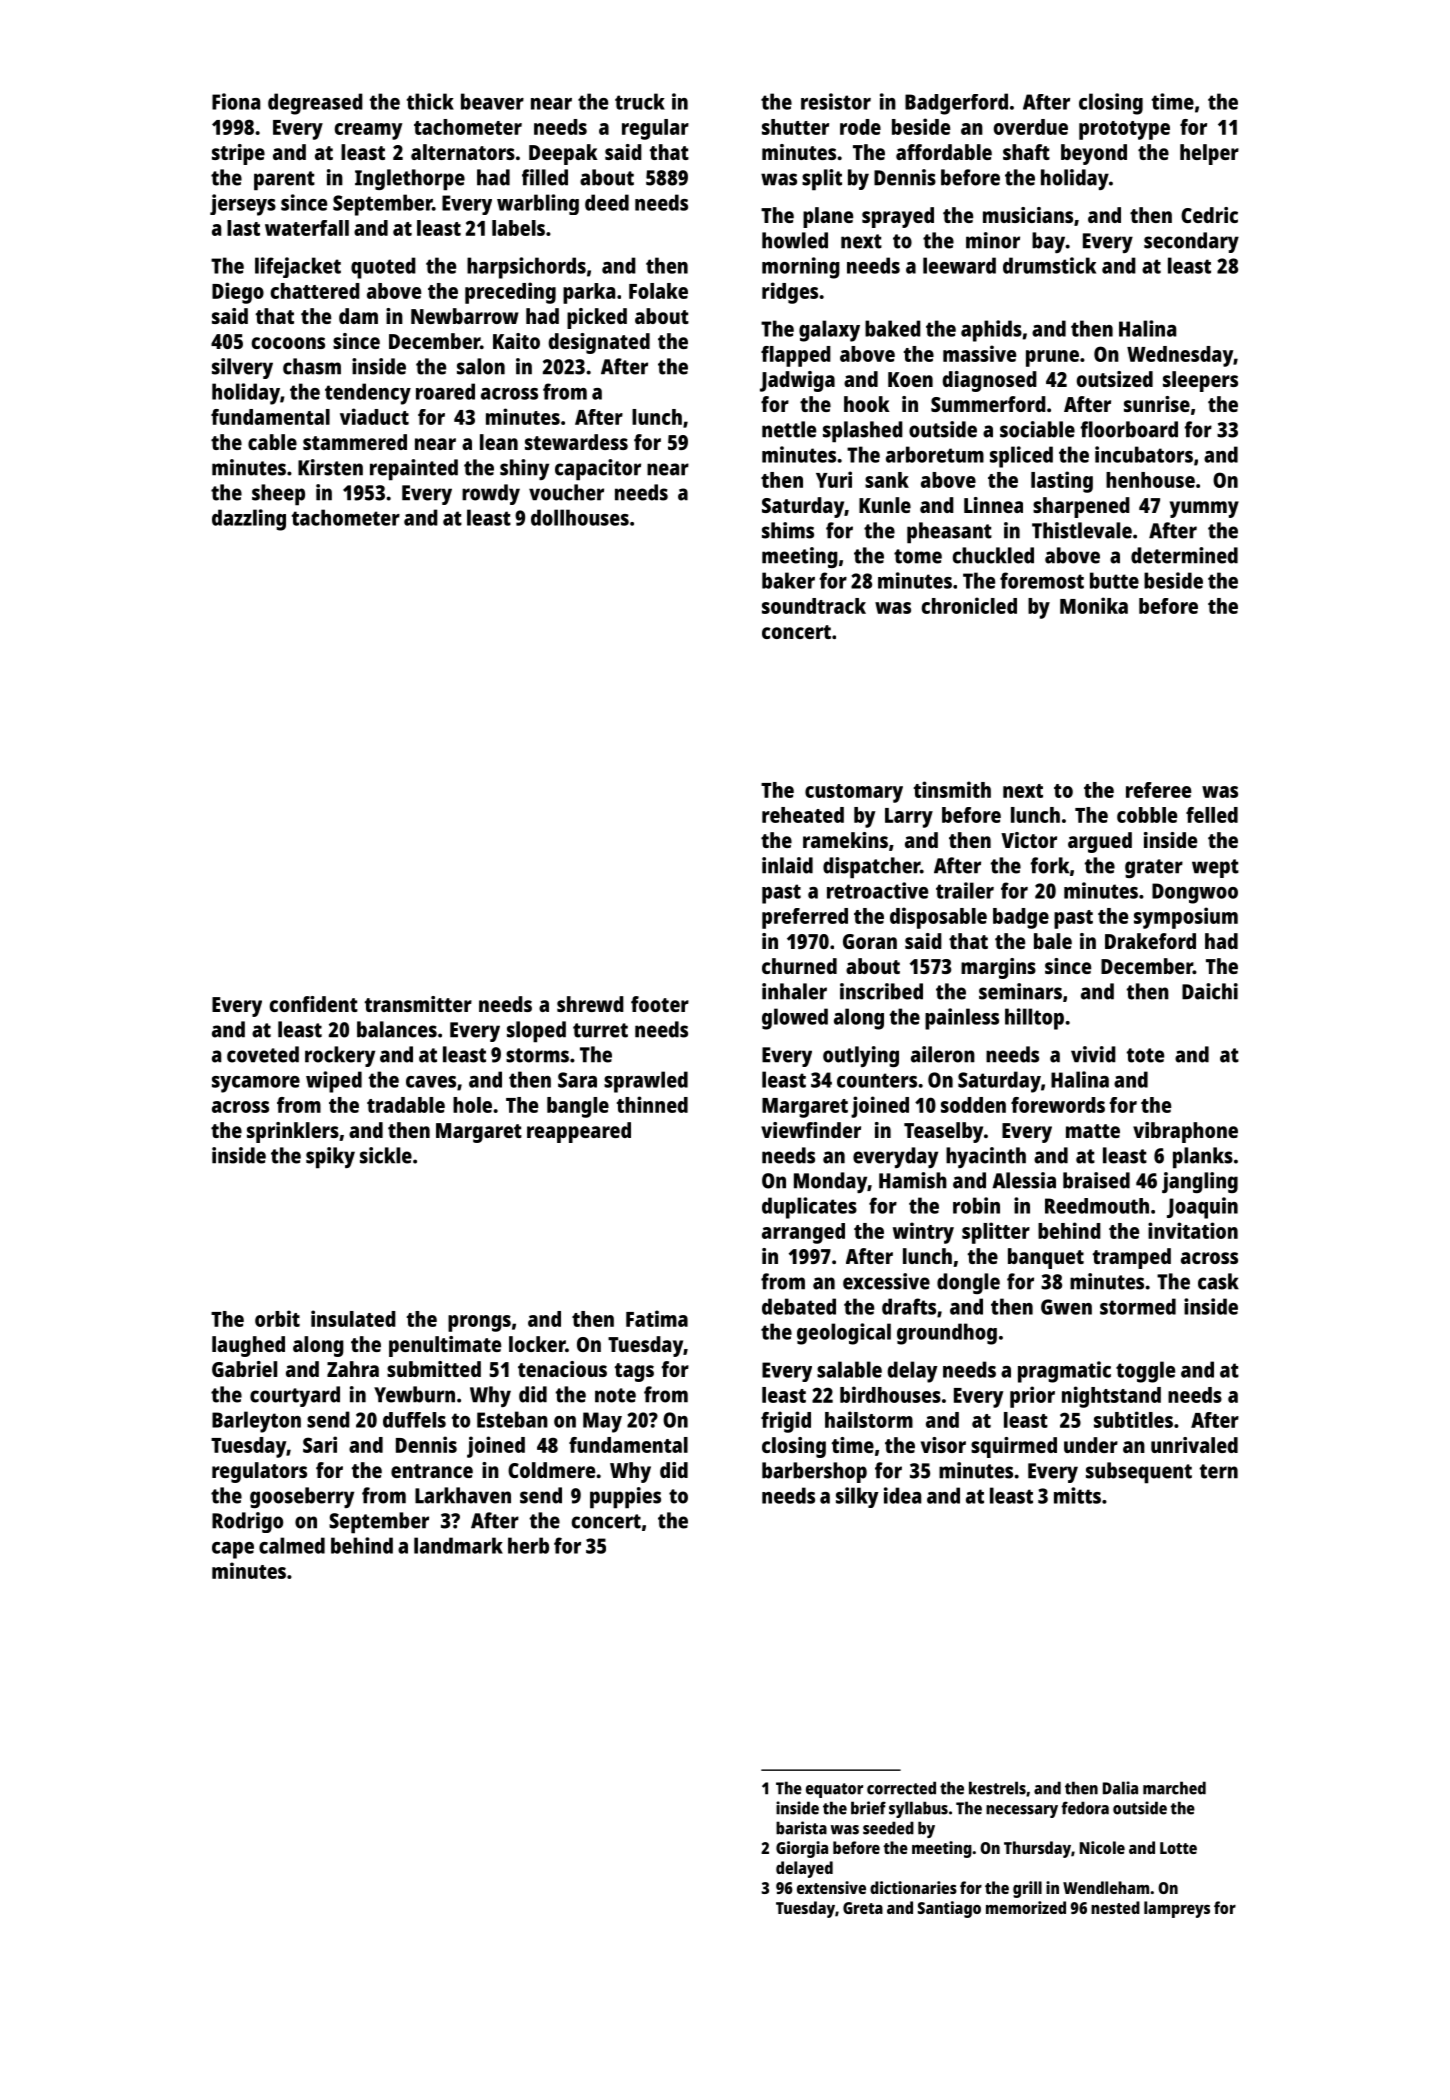 The image size is (1450, 2100). What do you see at coordinates (1120, 1788) in the screenshot?
I see `Dalia` at bounding box center [1120, 1788].
